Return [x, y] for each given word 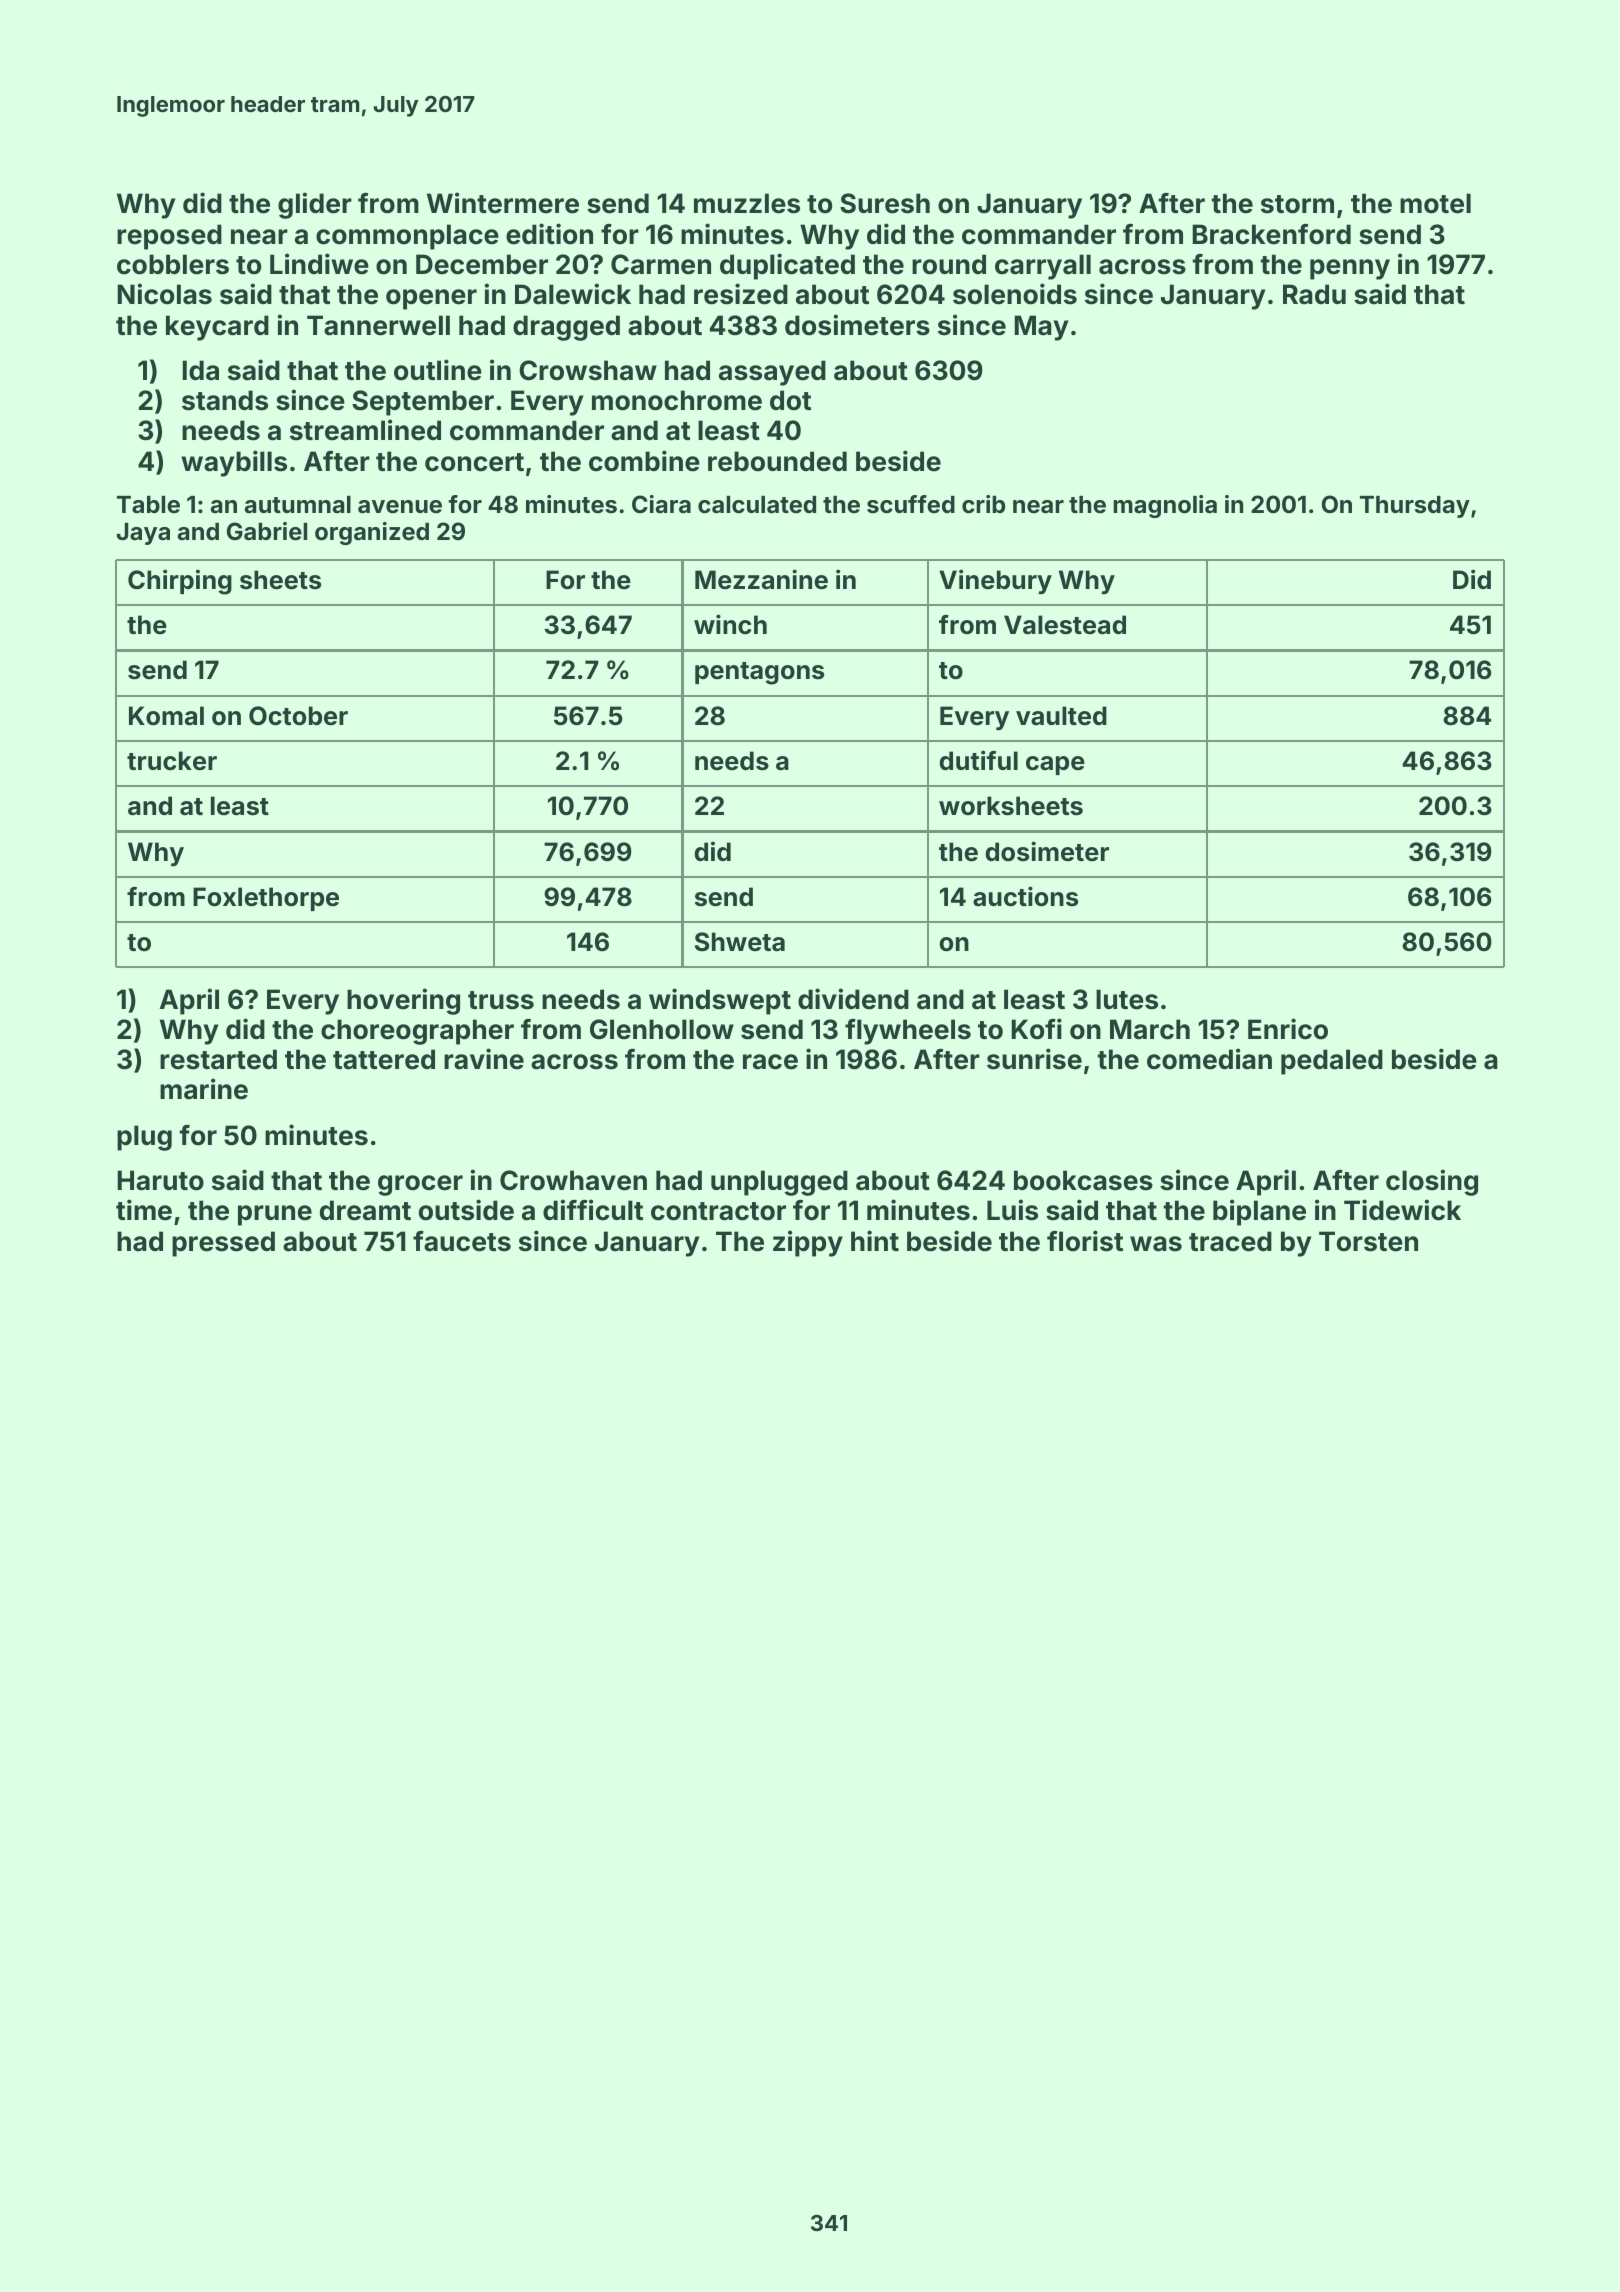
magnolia [1165, 506]
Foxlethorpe [266, 899]
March [1150, 1029]
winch [730, 624]
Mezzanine [761, 579]
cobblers [173, 264]
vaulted [1061, 716]
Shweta [740, 942]
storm [1297, 204]
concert [474, 462]
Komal [166, 716]
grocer [420, 1185]
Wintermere [503, 203]
